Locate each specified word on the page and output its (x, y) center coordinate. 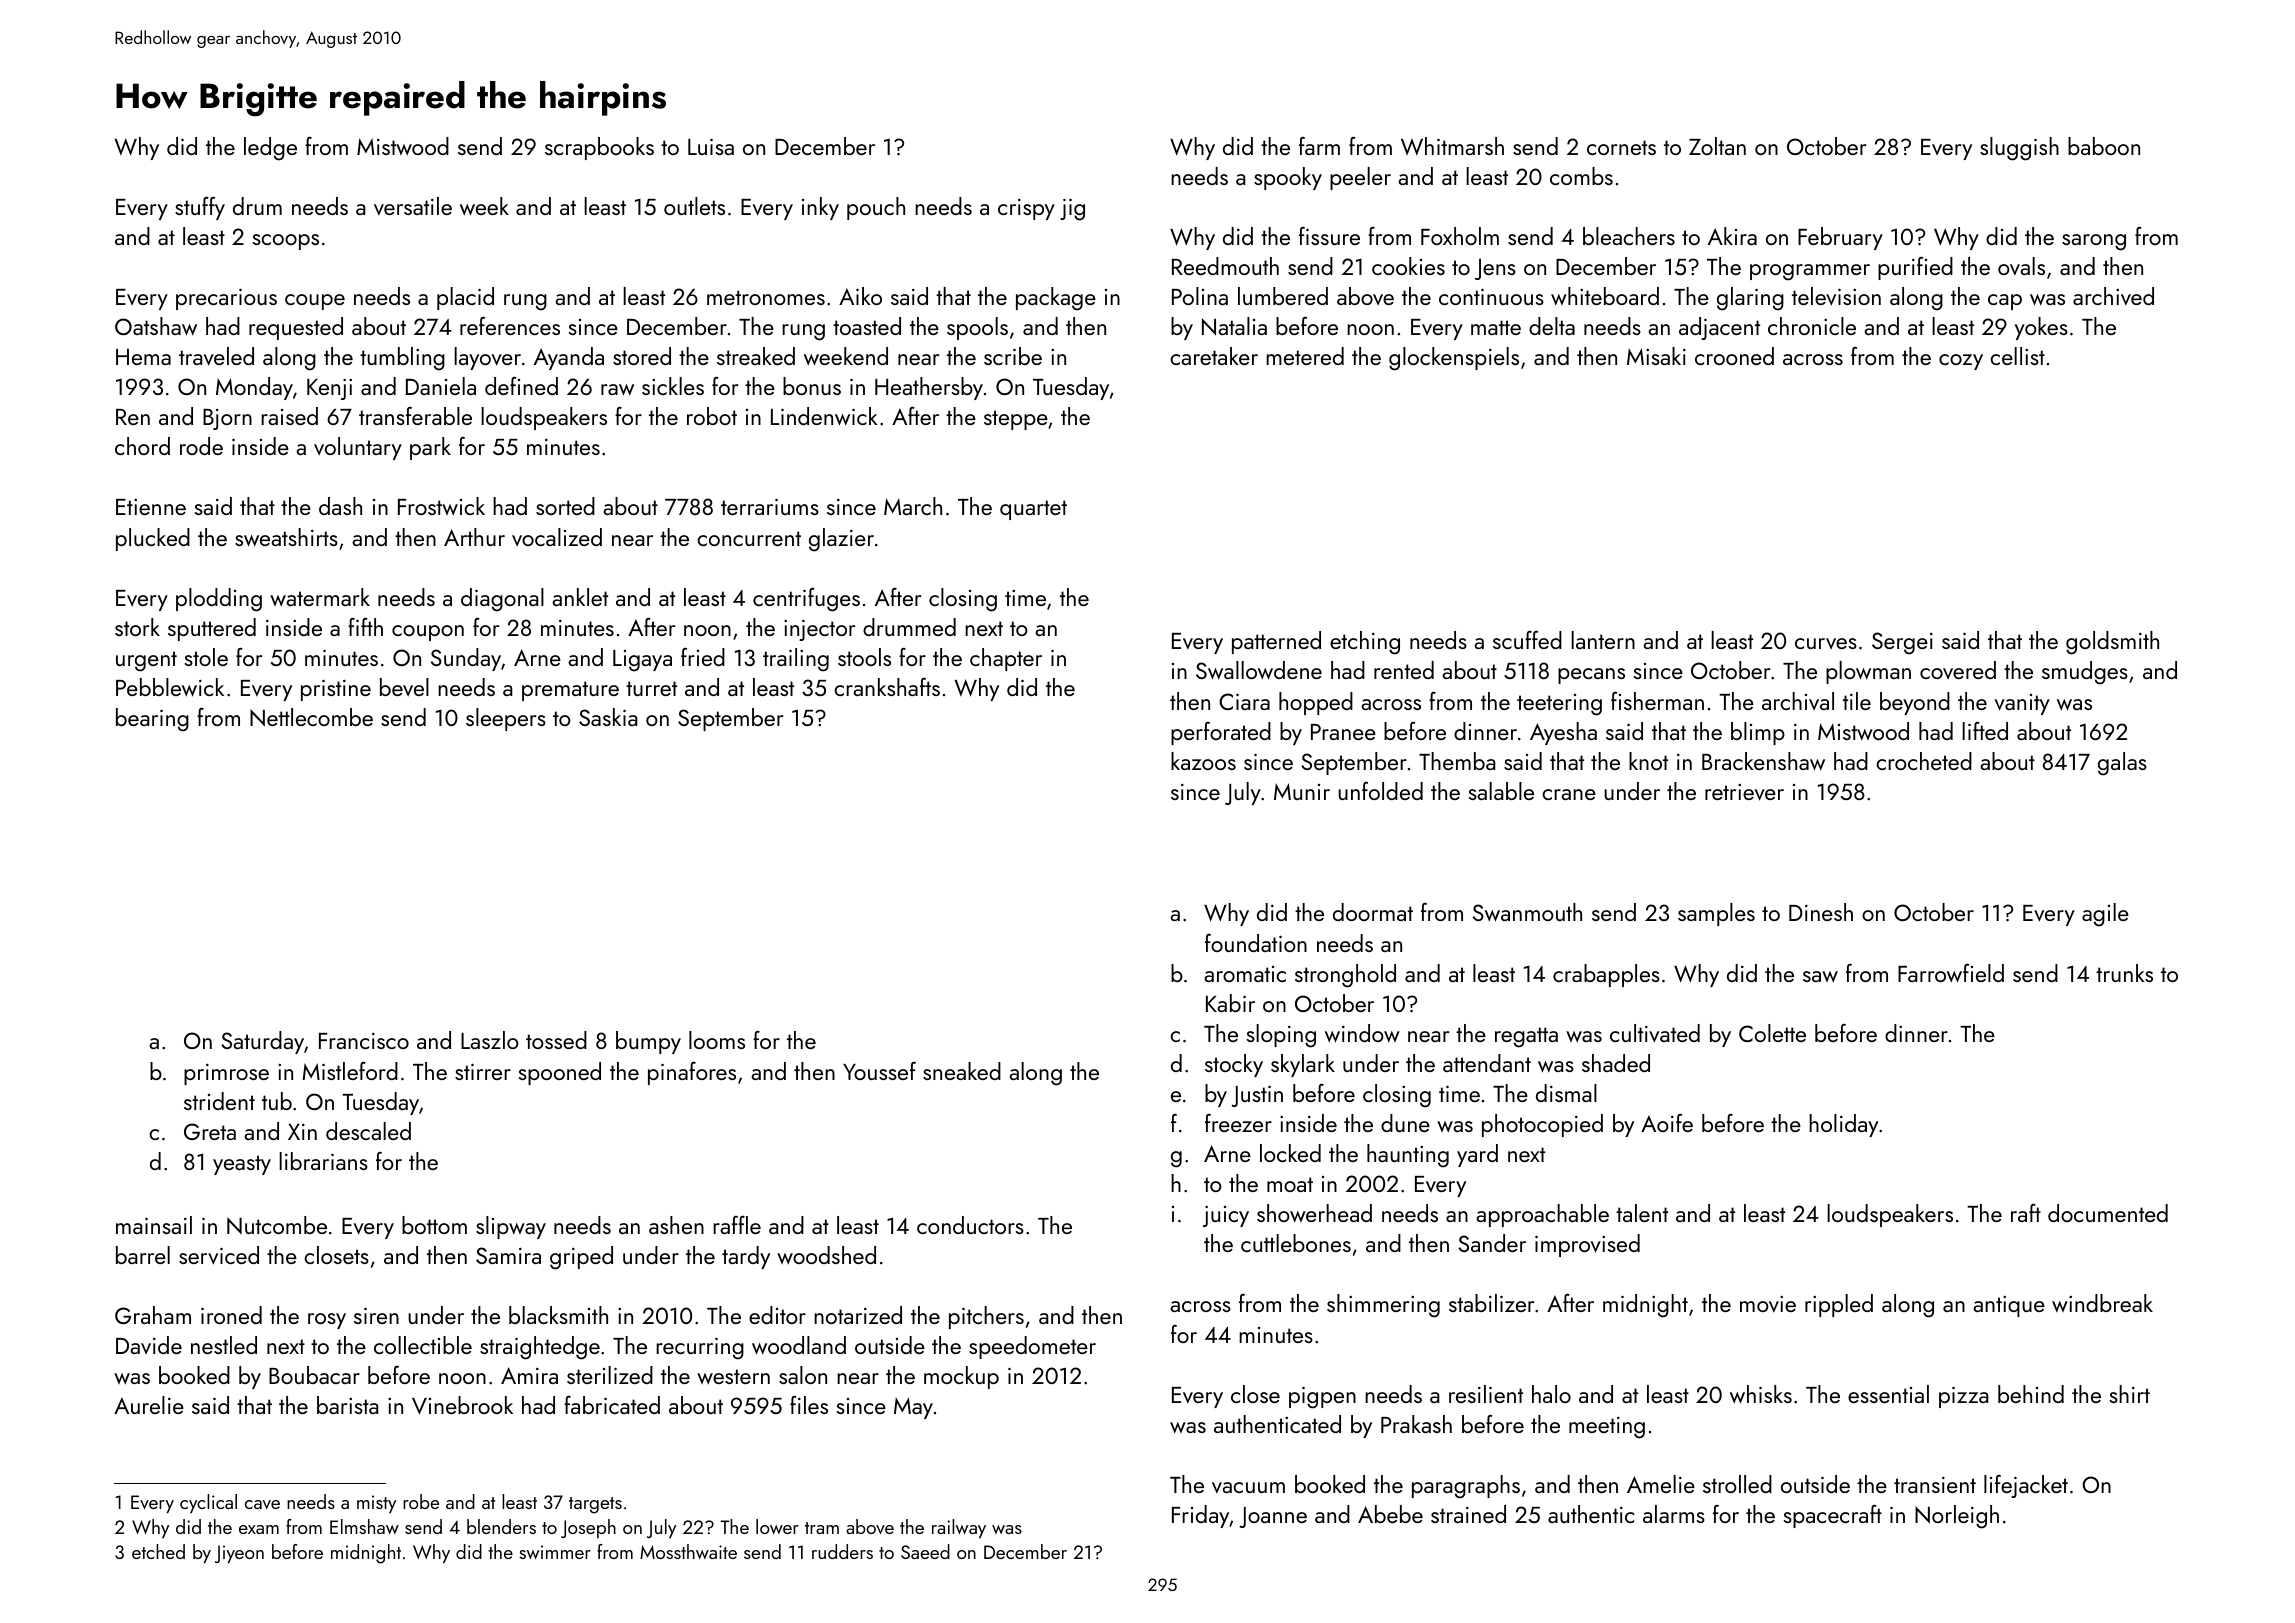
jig (1072, 209)
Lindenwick (824, 416)
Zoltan (1717, 146)
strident (219, 1101)
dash (340, 506)
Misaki (1656, 356)
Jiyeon (239, 1554)
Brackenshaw (1763, 761)
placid (465, 298)
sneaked (962, 1071)
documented (2108, 1213)
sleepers (506, 719)
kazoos (1203, 761)
